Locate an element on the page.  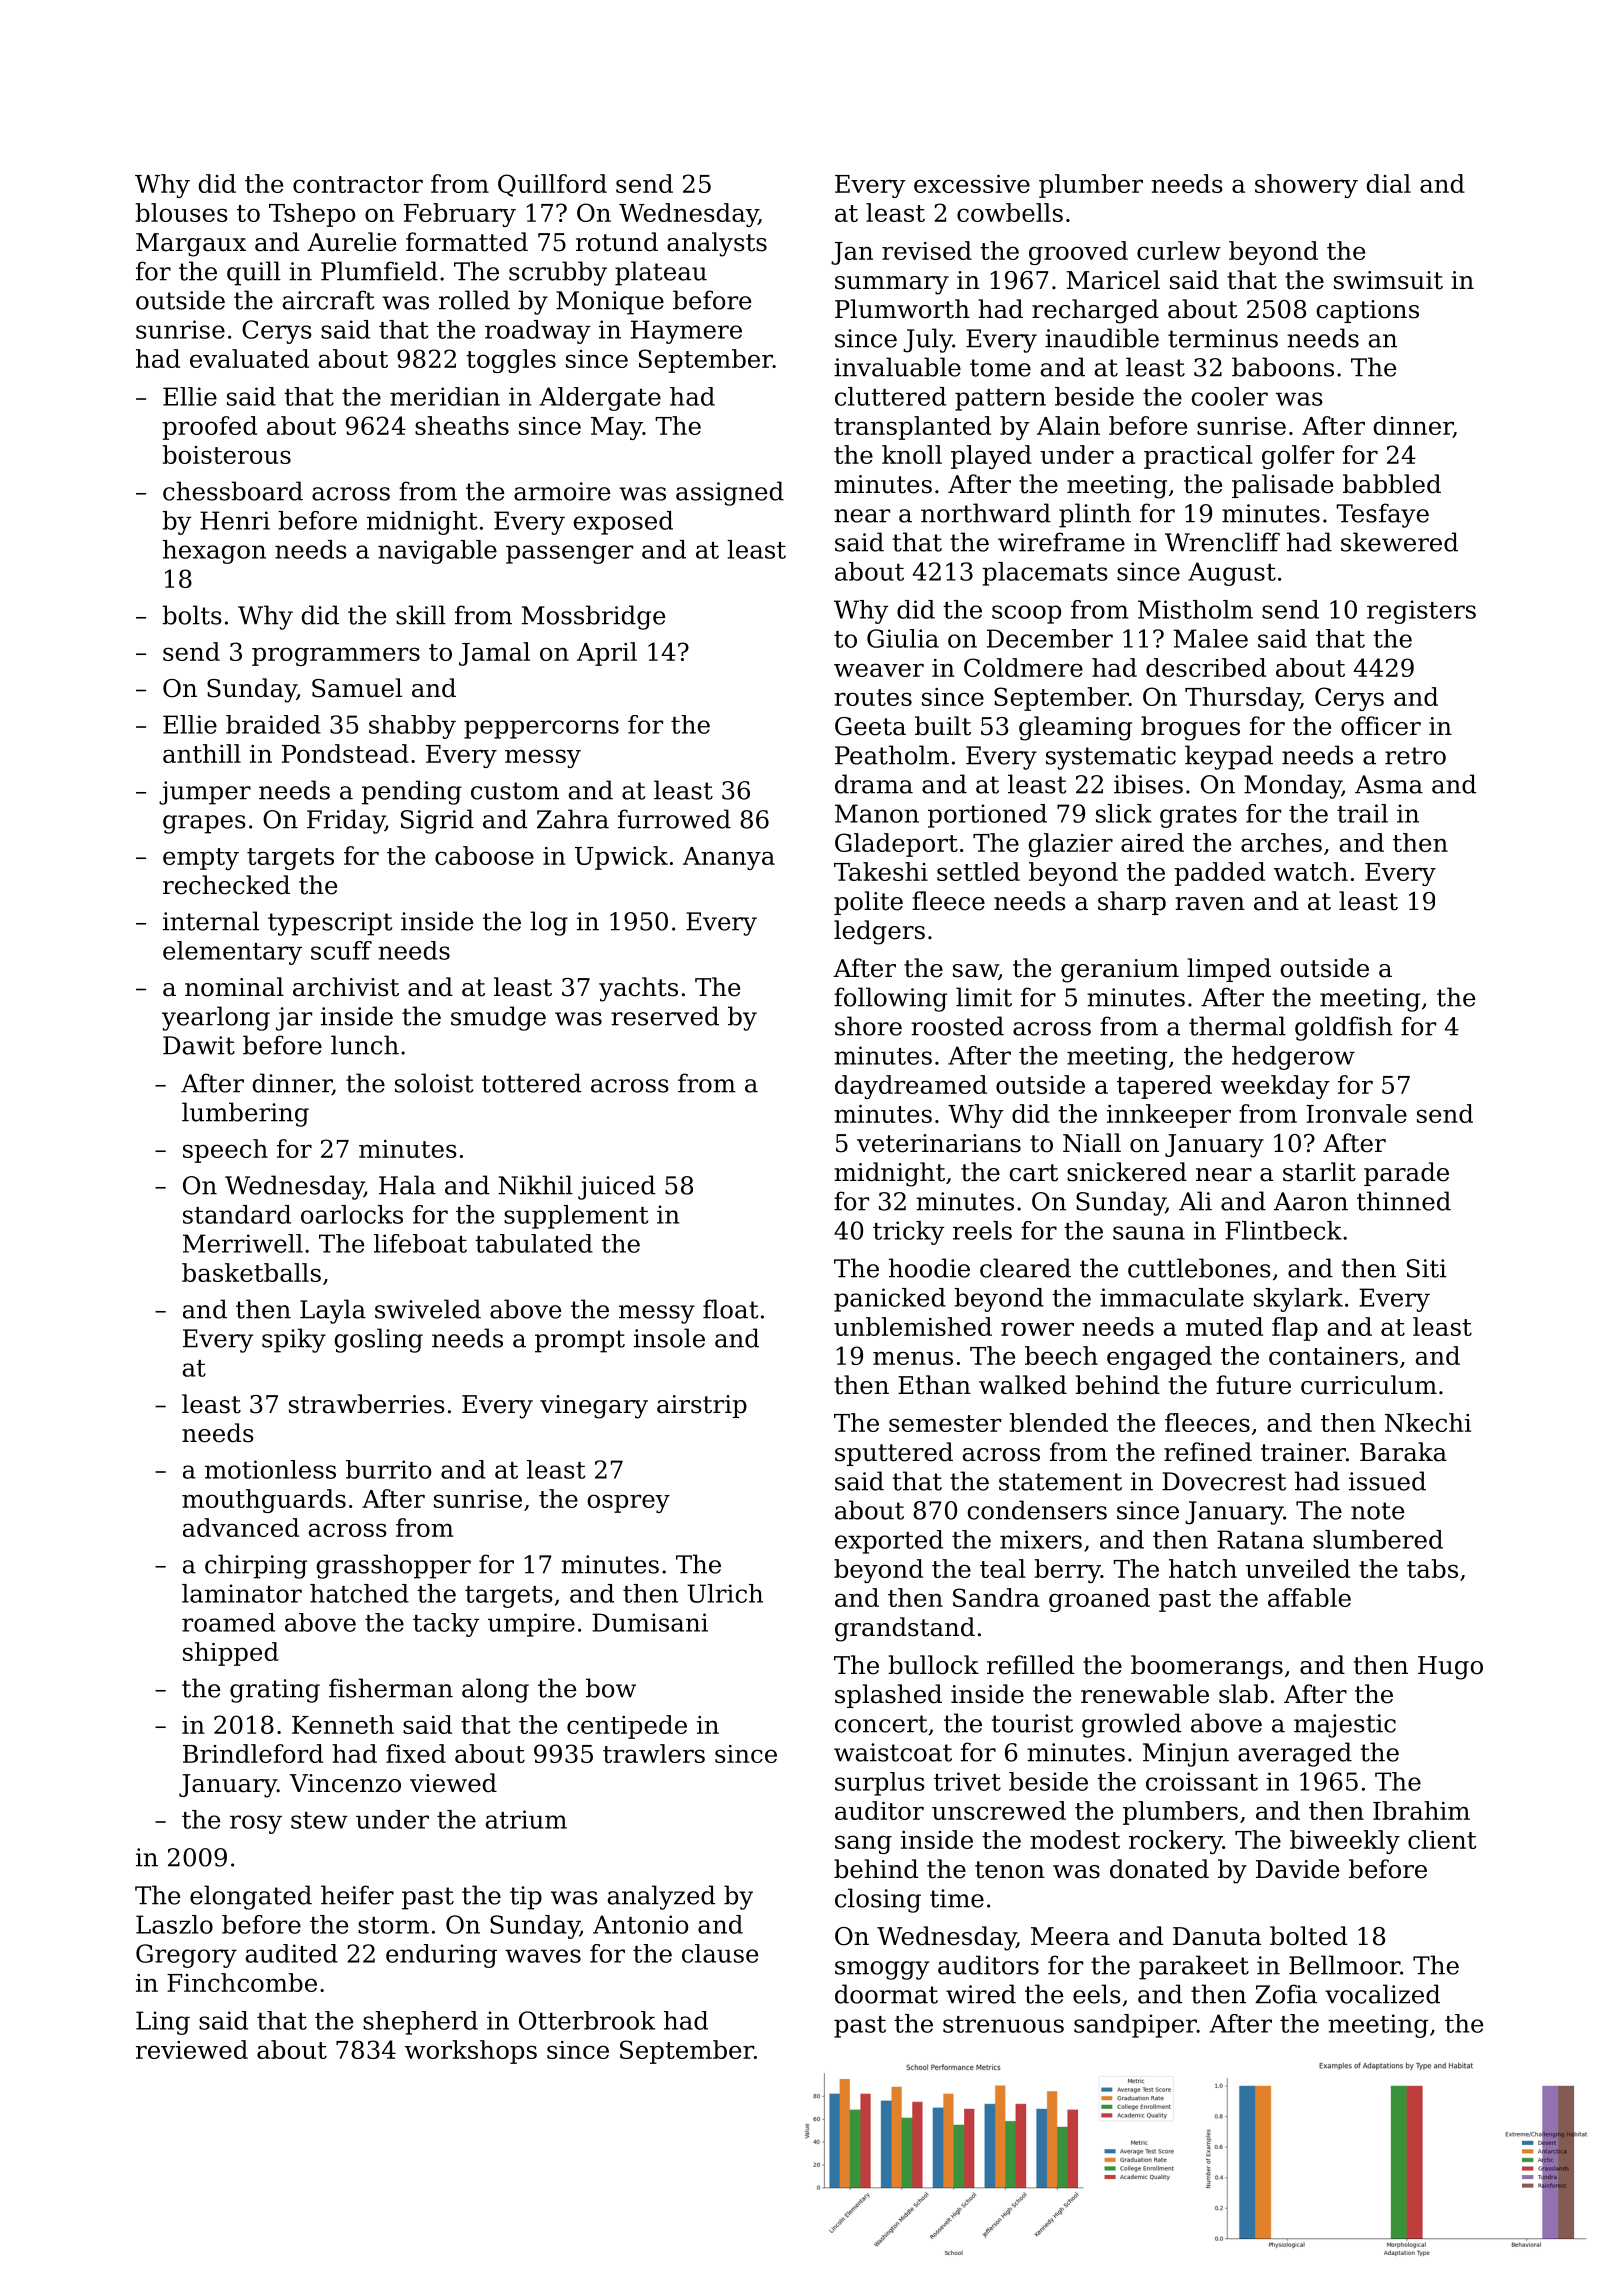
strenuous is located at coordinates (1003, 2024).
